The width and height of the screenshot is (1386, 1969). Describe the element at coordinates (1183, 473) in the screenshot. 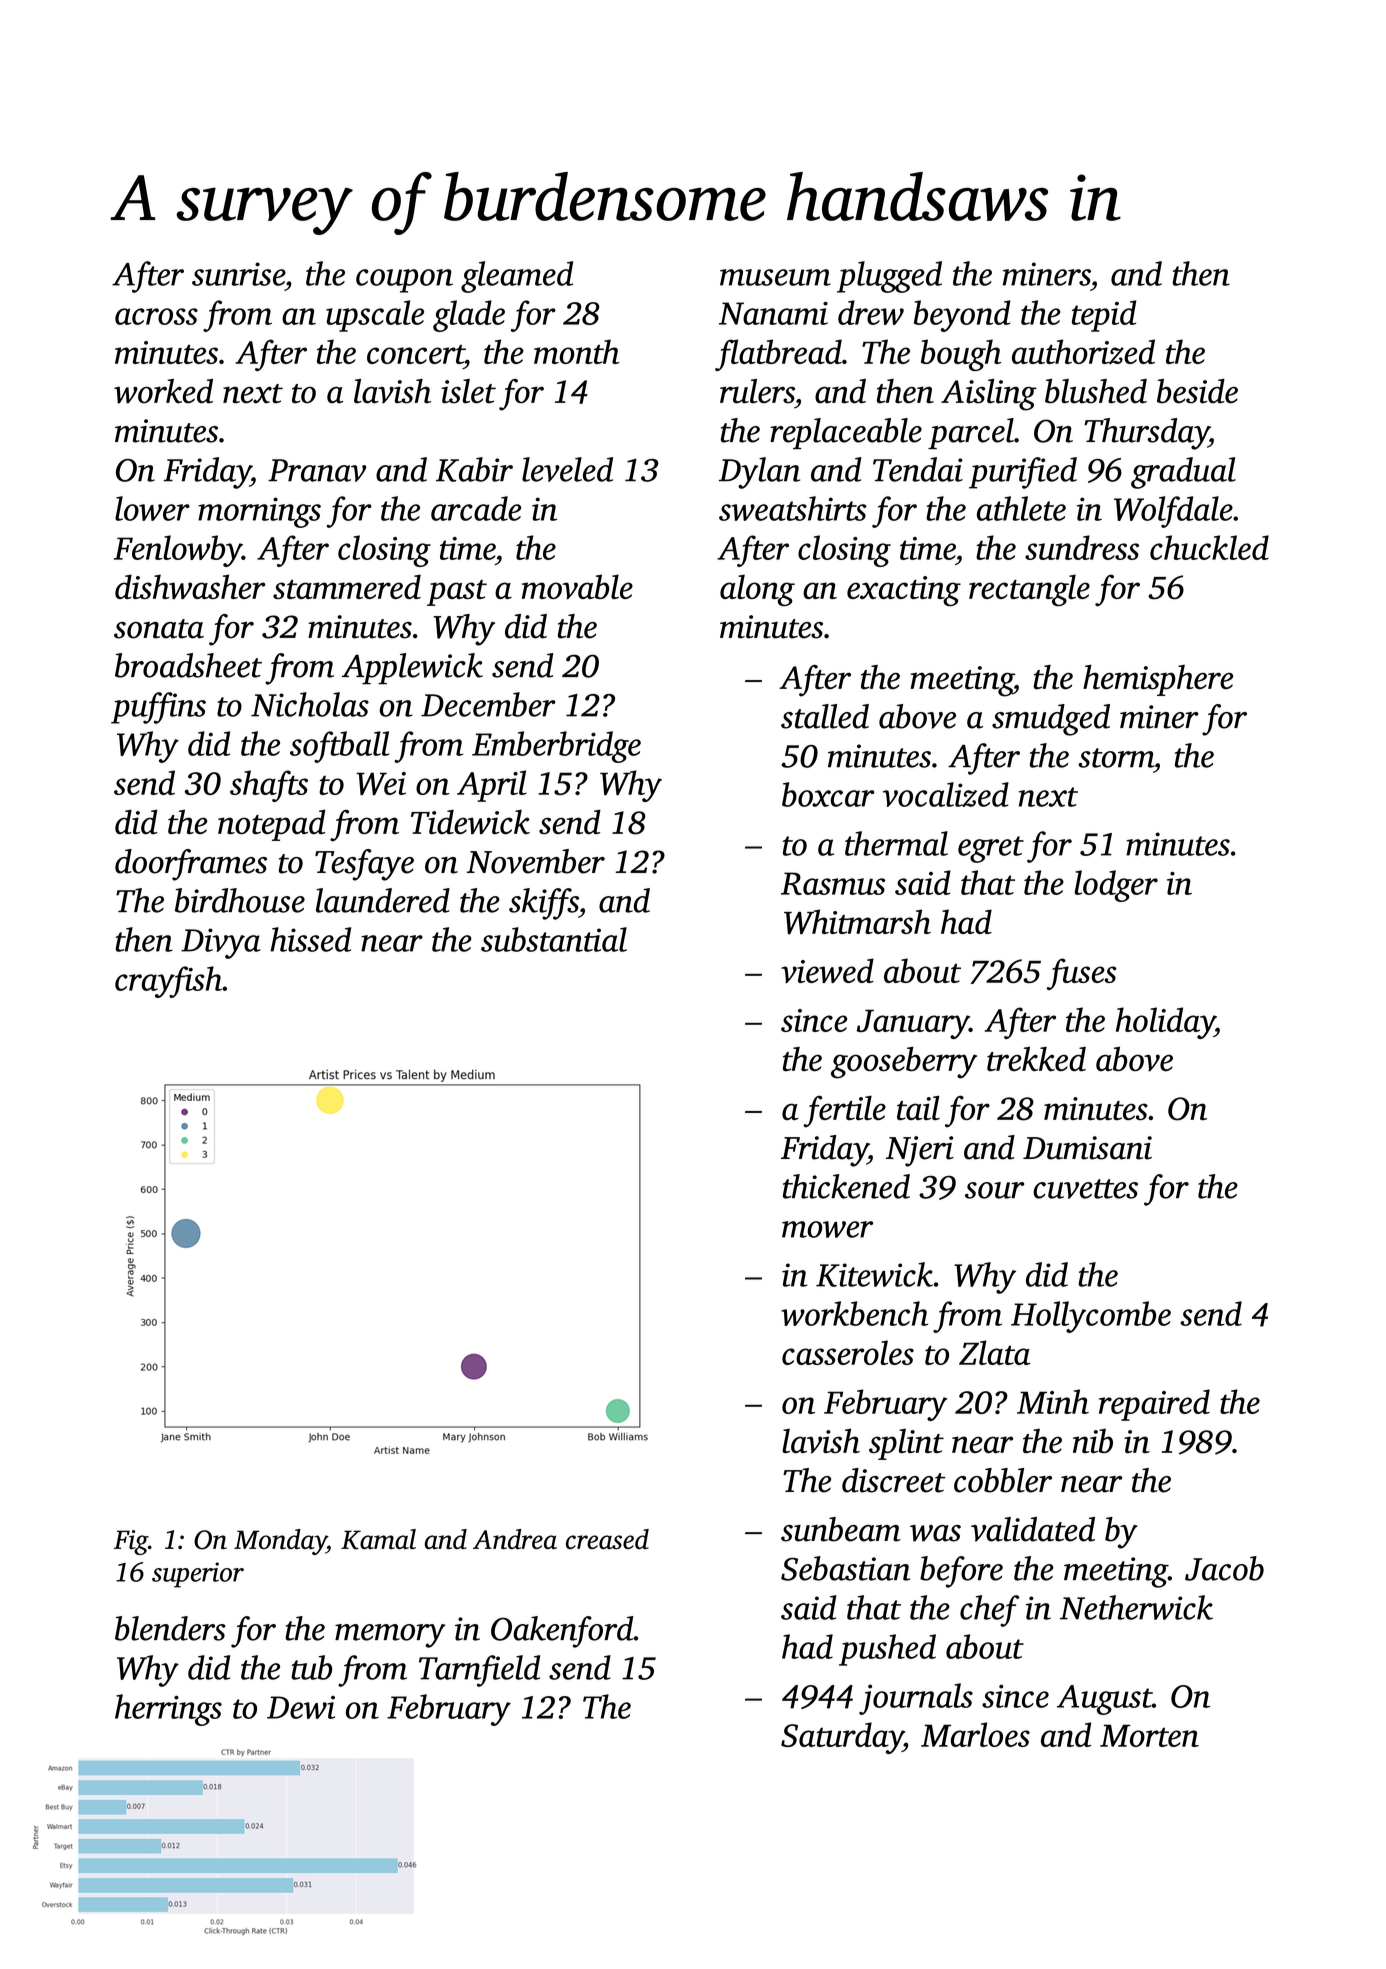

I see `gradual` at that location.
